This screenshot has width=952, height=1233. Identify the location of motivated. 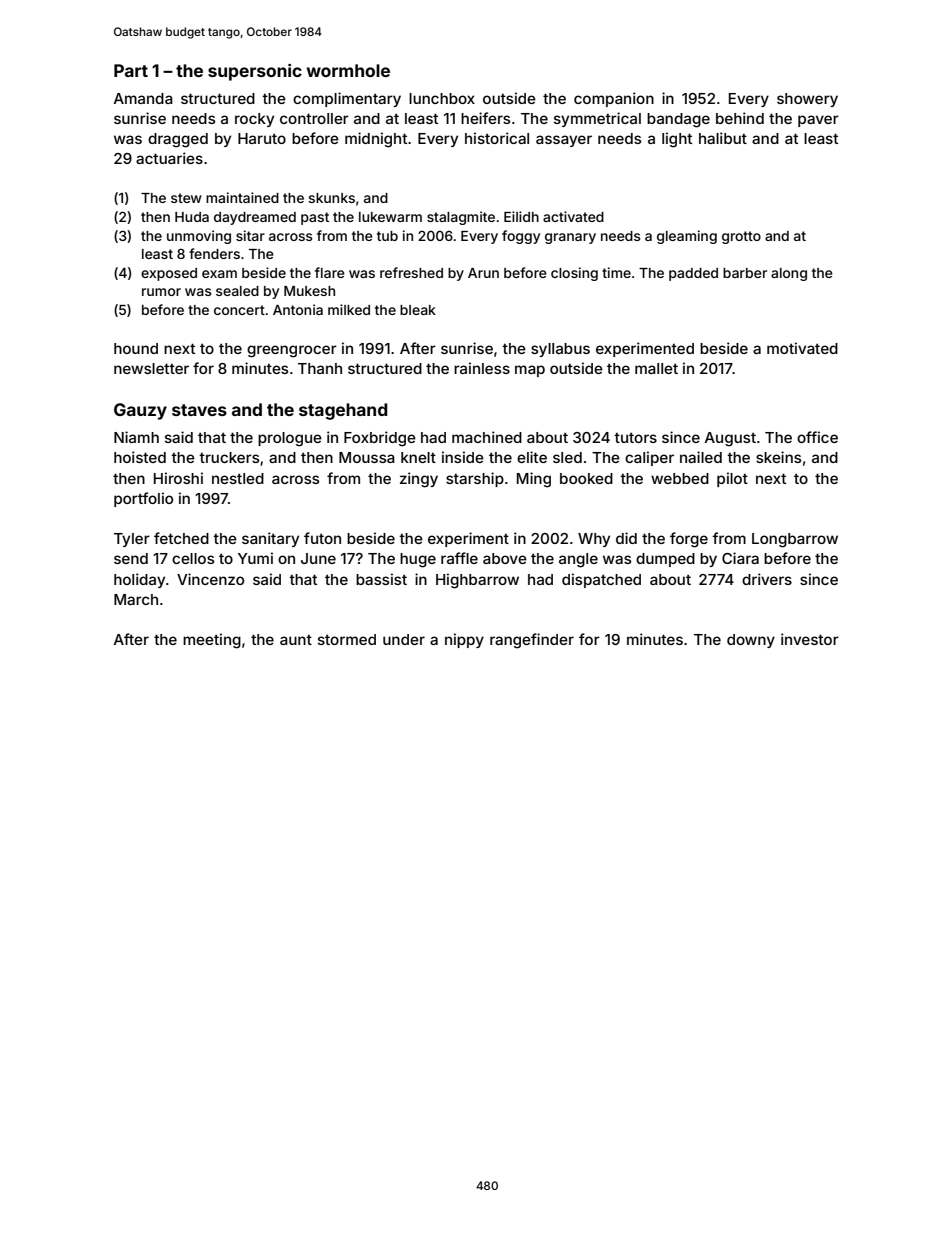
(802, 348).
